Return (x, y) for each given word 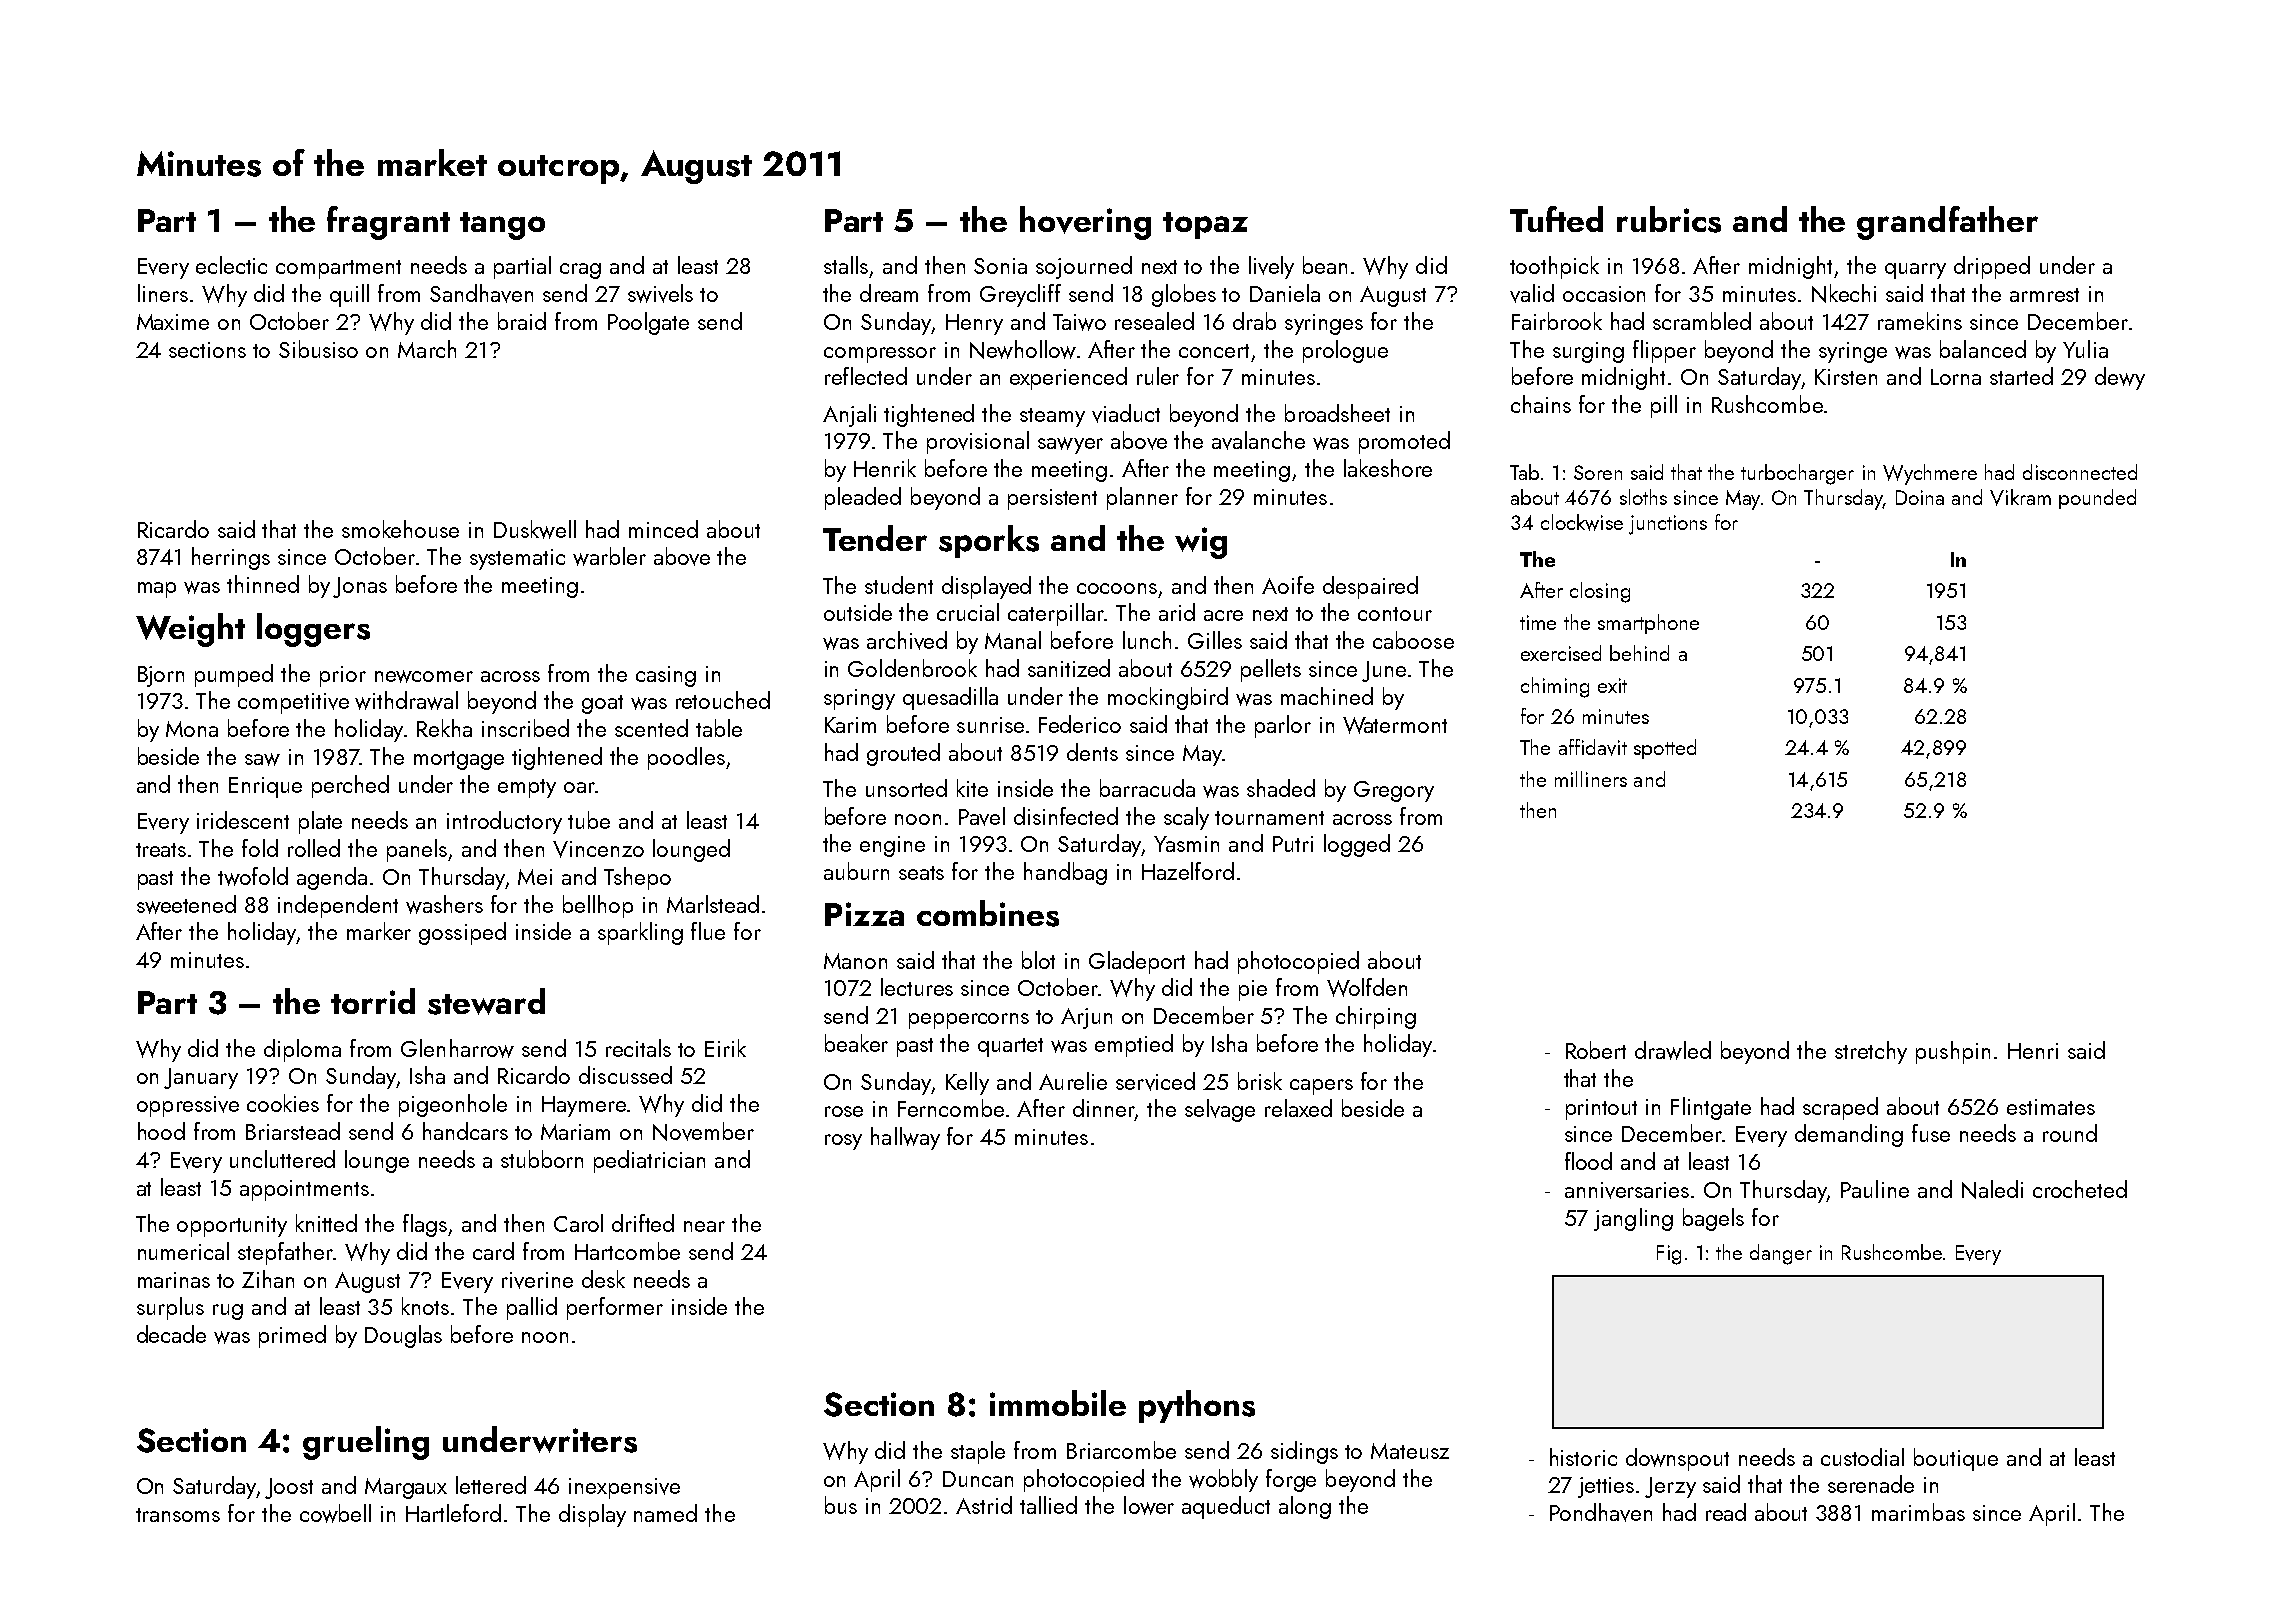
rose (844, 1111)
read (1726, 1512)
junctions (1668, 525)
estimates (2051, 1107)
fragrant (388, 223)
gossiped (462, 933)
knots (425, 1306)
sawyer (1070, 445)
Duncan (978, 1479)
